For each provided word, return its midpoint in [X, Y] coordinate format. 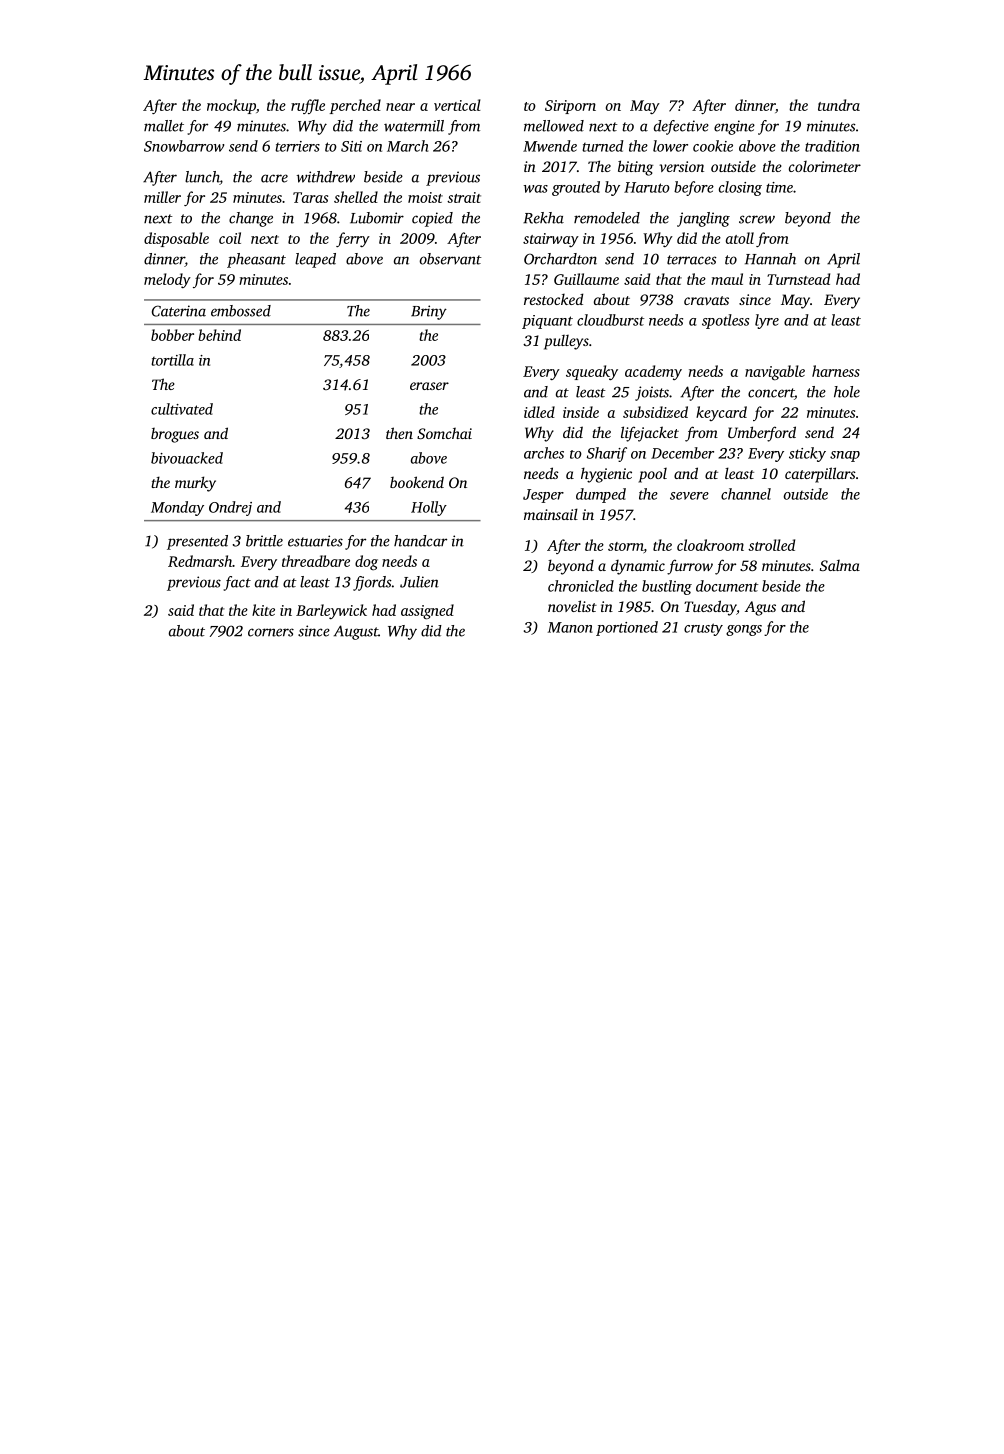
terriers [297, 146]
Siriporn [570, 107]
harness [836, 371]
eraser [429, 386]
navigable [775, 373]
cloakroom [710, 545]
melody [167, 280]
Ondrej [230, 508]
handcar [420, 541]
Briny [429, 312]
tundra [839, 105]
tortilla [172, 360]
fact [237, 583]
